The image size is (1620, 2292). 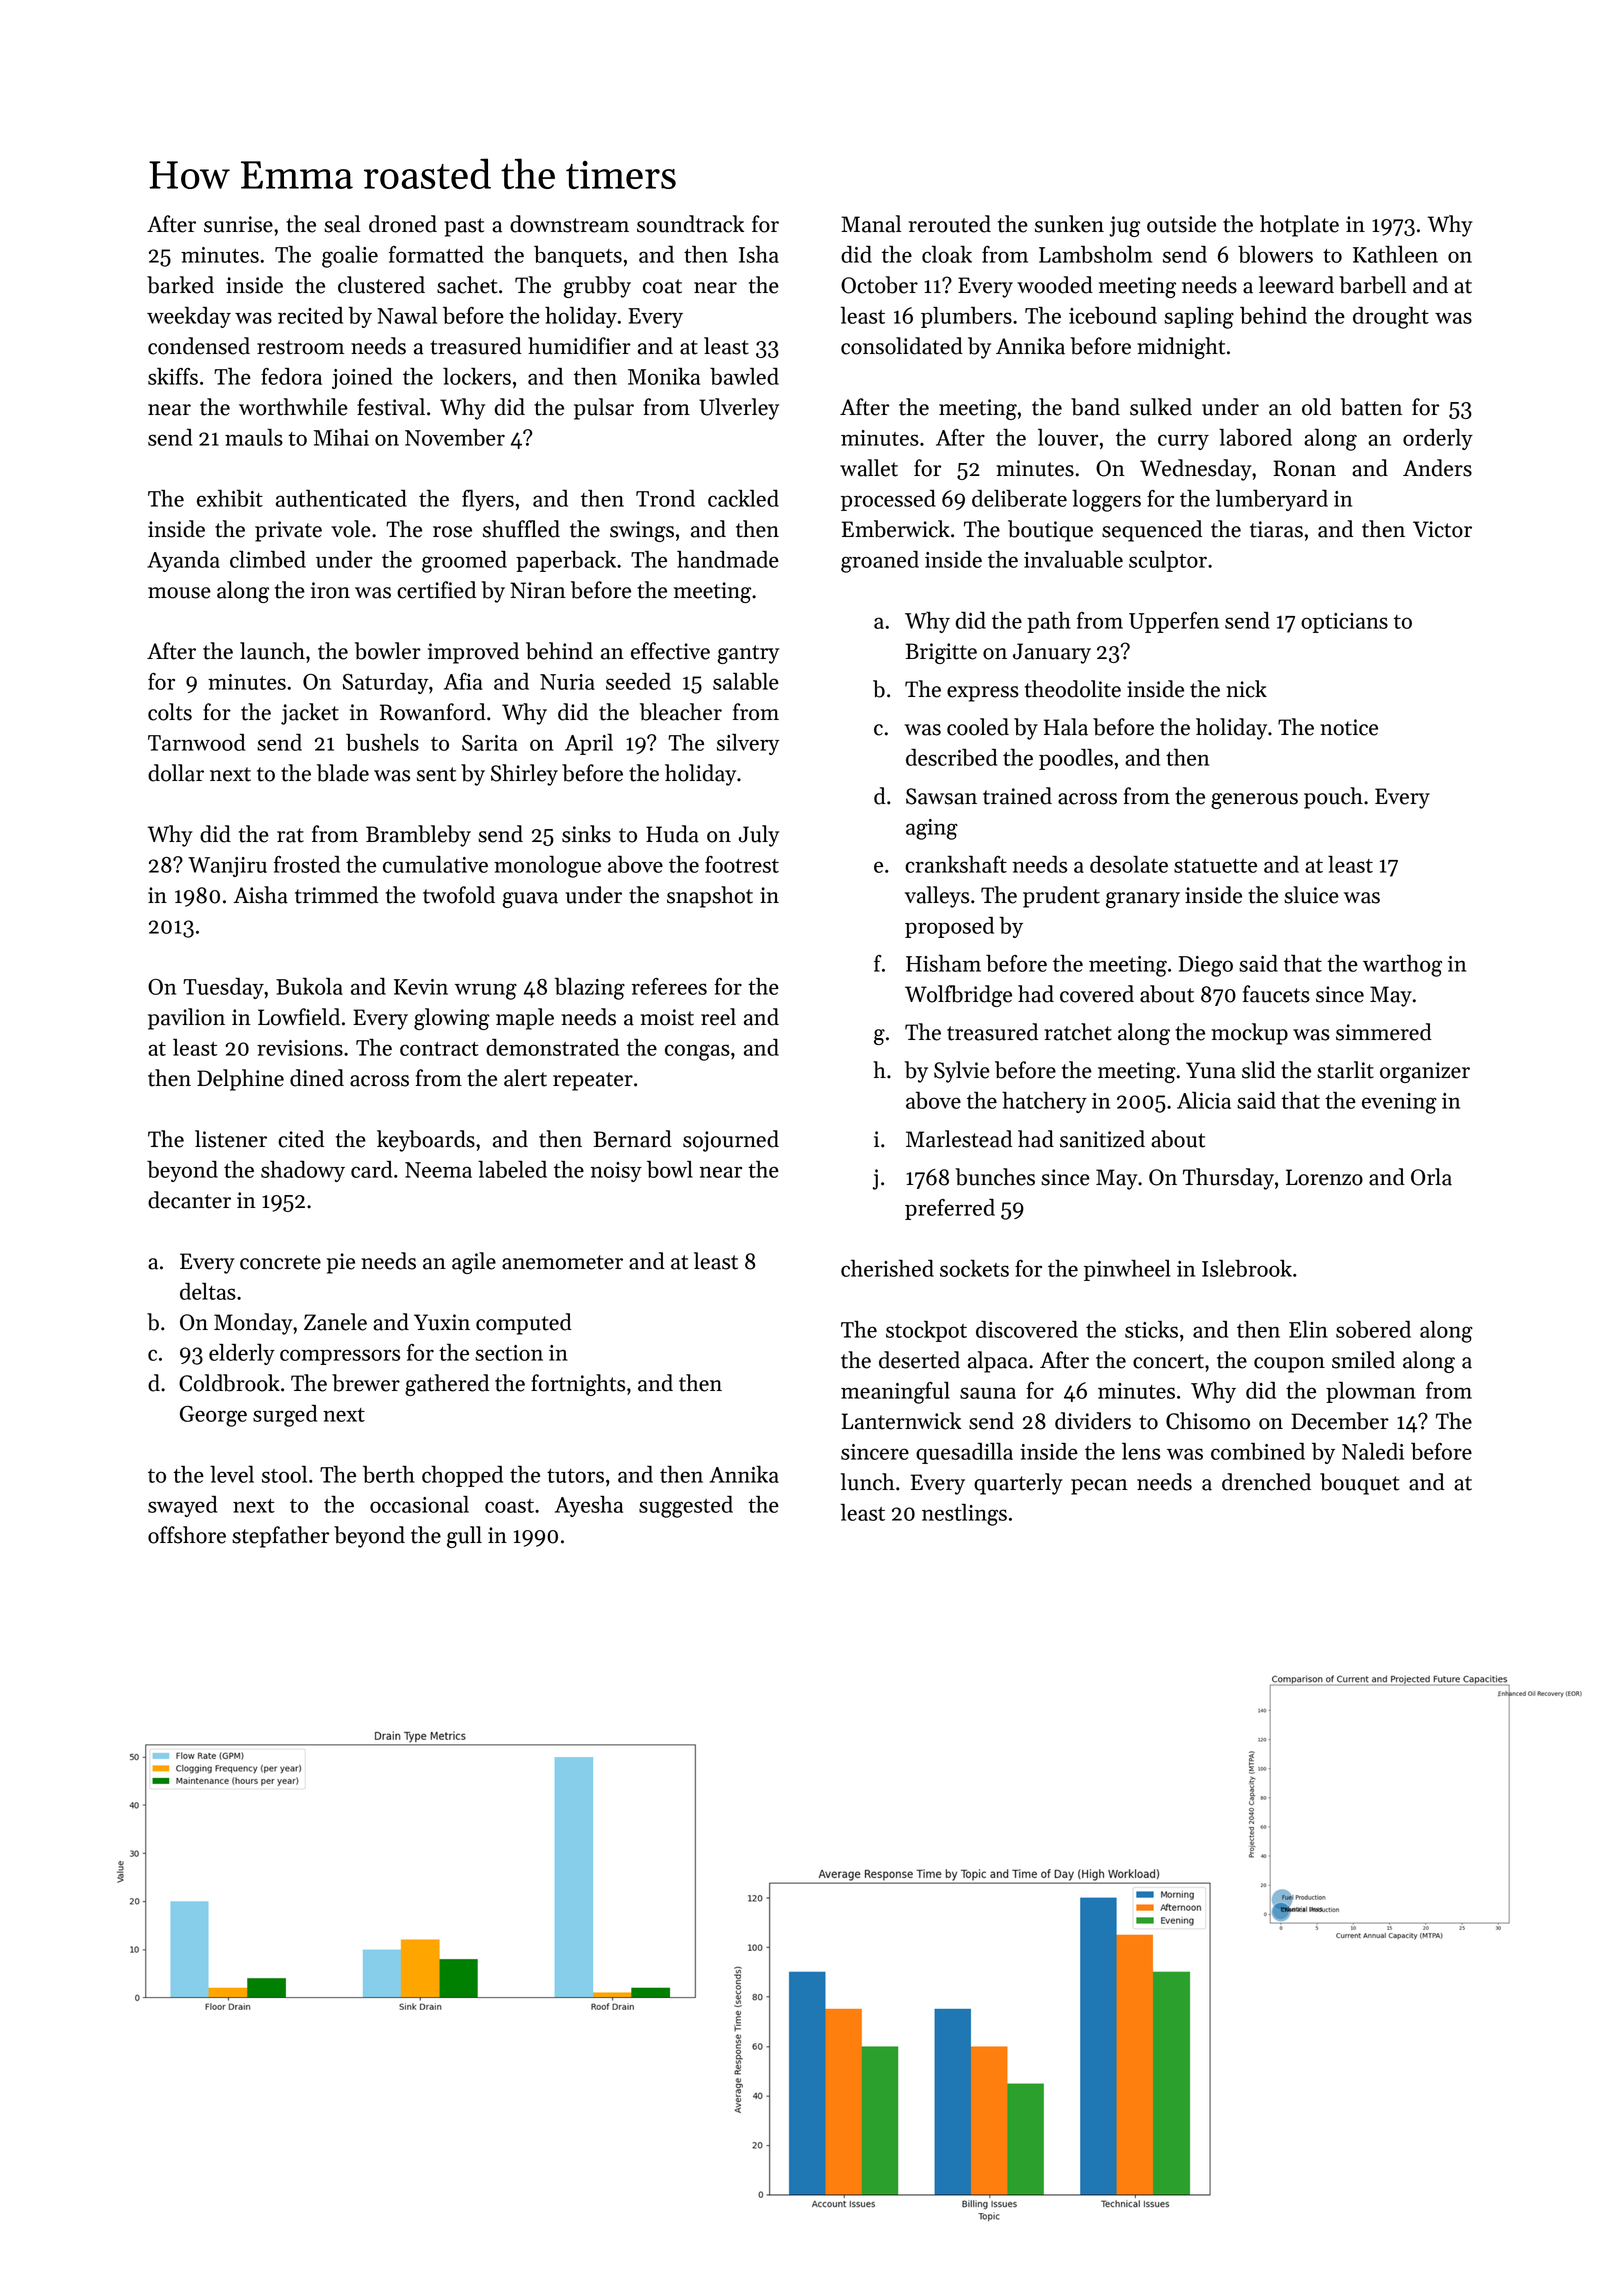 I want to click on sunken, so click(x=1069, y=224).
